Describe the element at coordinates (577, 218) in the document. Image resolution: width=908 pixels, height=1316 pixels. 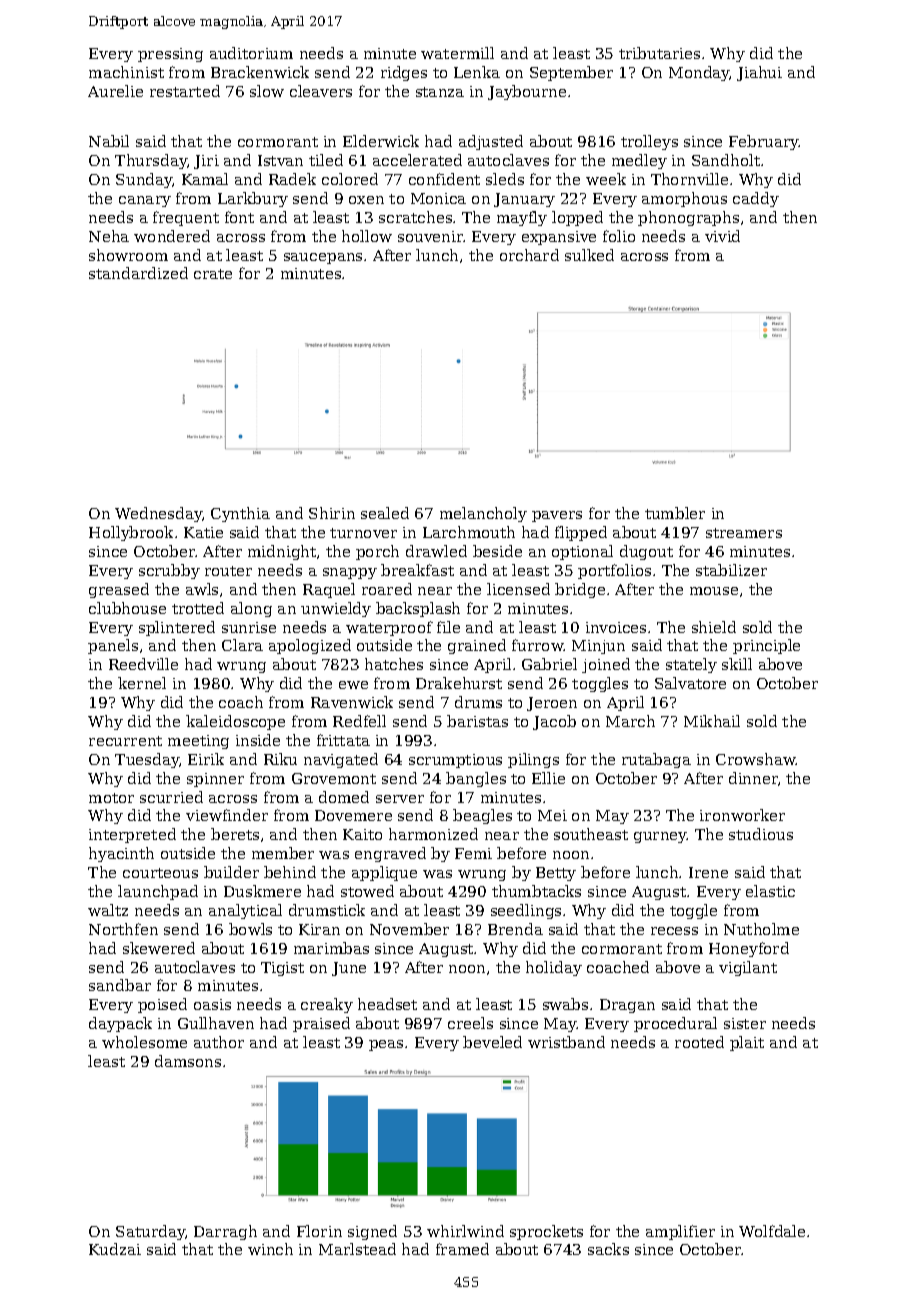
I see `lopped` at that location.
